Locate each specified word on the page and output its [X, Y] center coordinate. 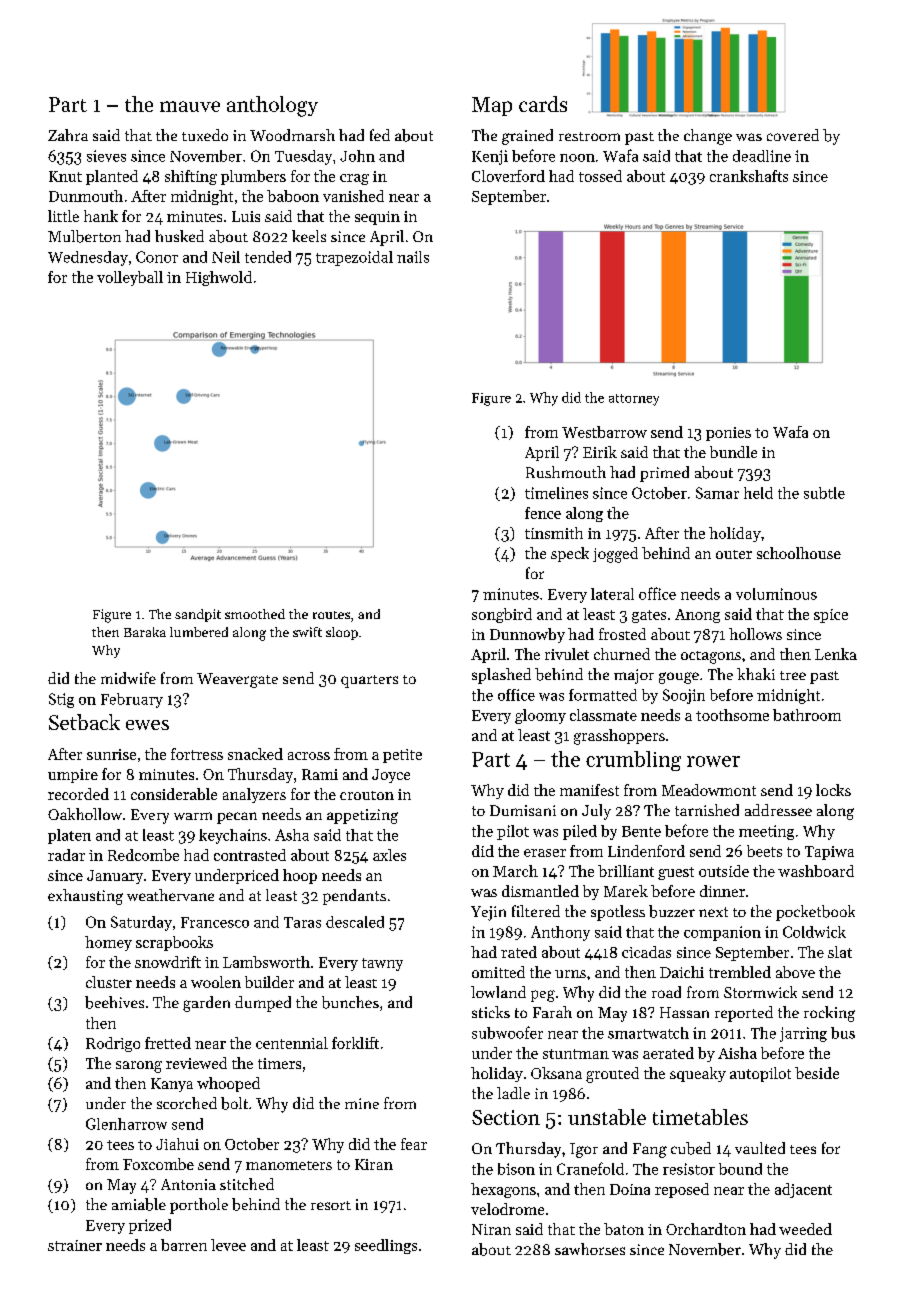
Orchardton [706, 1229]
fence [543, 513]
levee [228, 1245]
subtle [824, 493]
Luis [246, 216]
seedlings [386, 1246]
